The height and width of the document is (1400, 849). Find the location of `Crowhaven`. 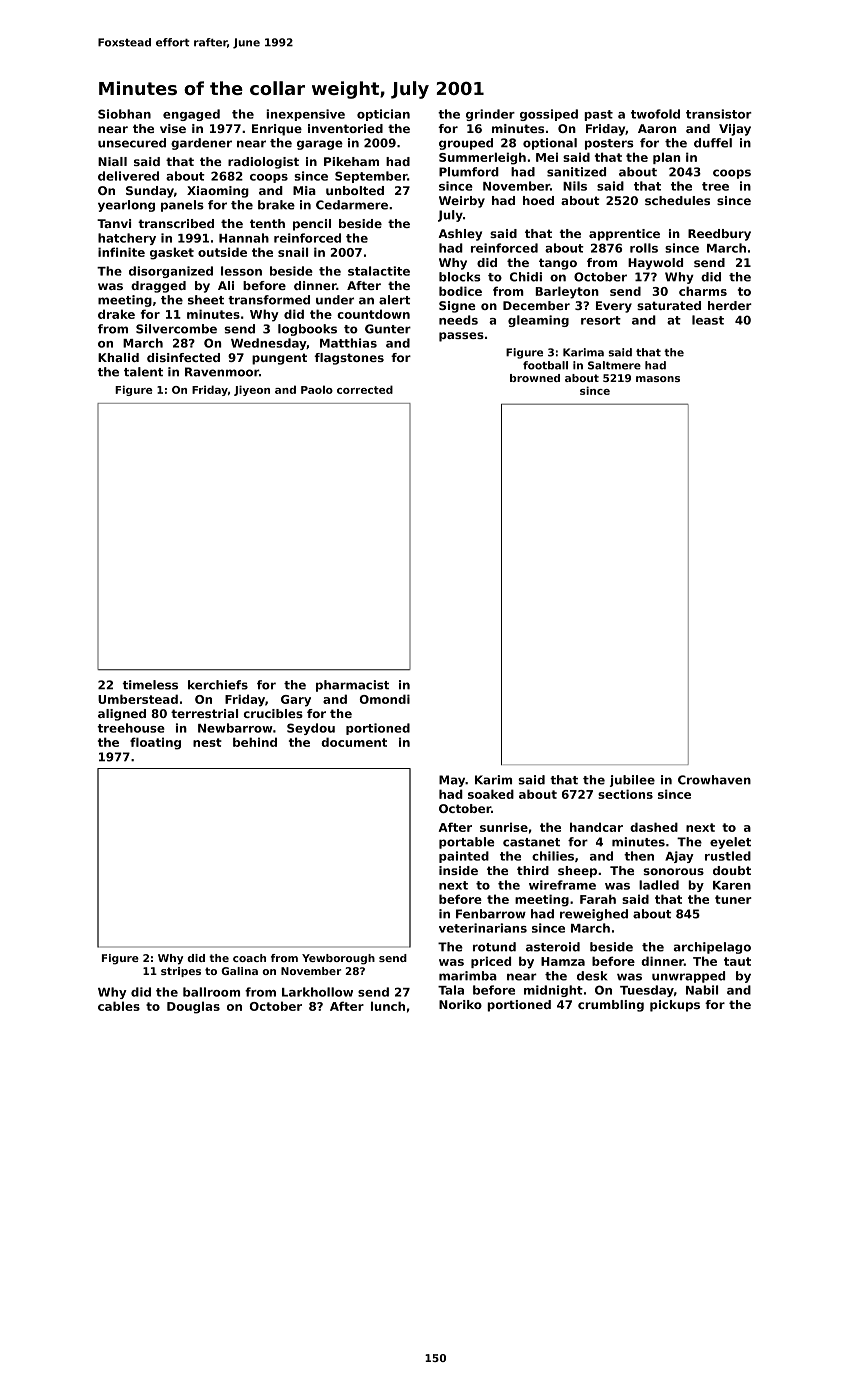

Crowhaven is located at coordinates (714, 780).
